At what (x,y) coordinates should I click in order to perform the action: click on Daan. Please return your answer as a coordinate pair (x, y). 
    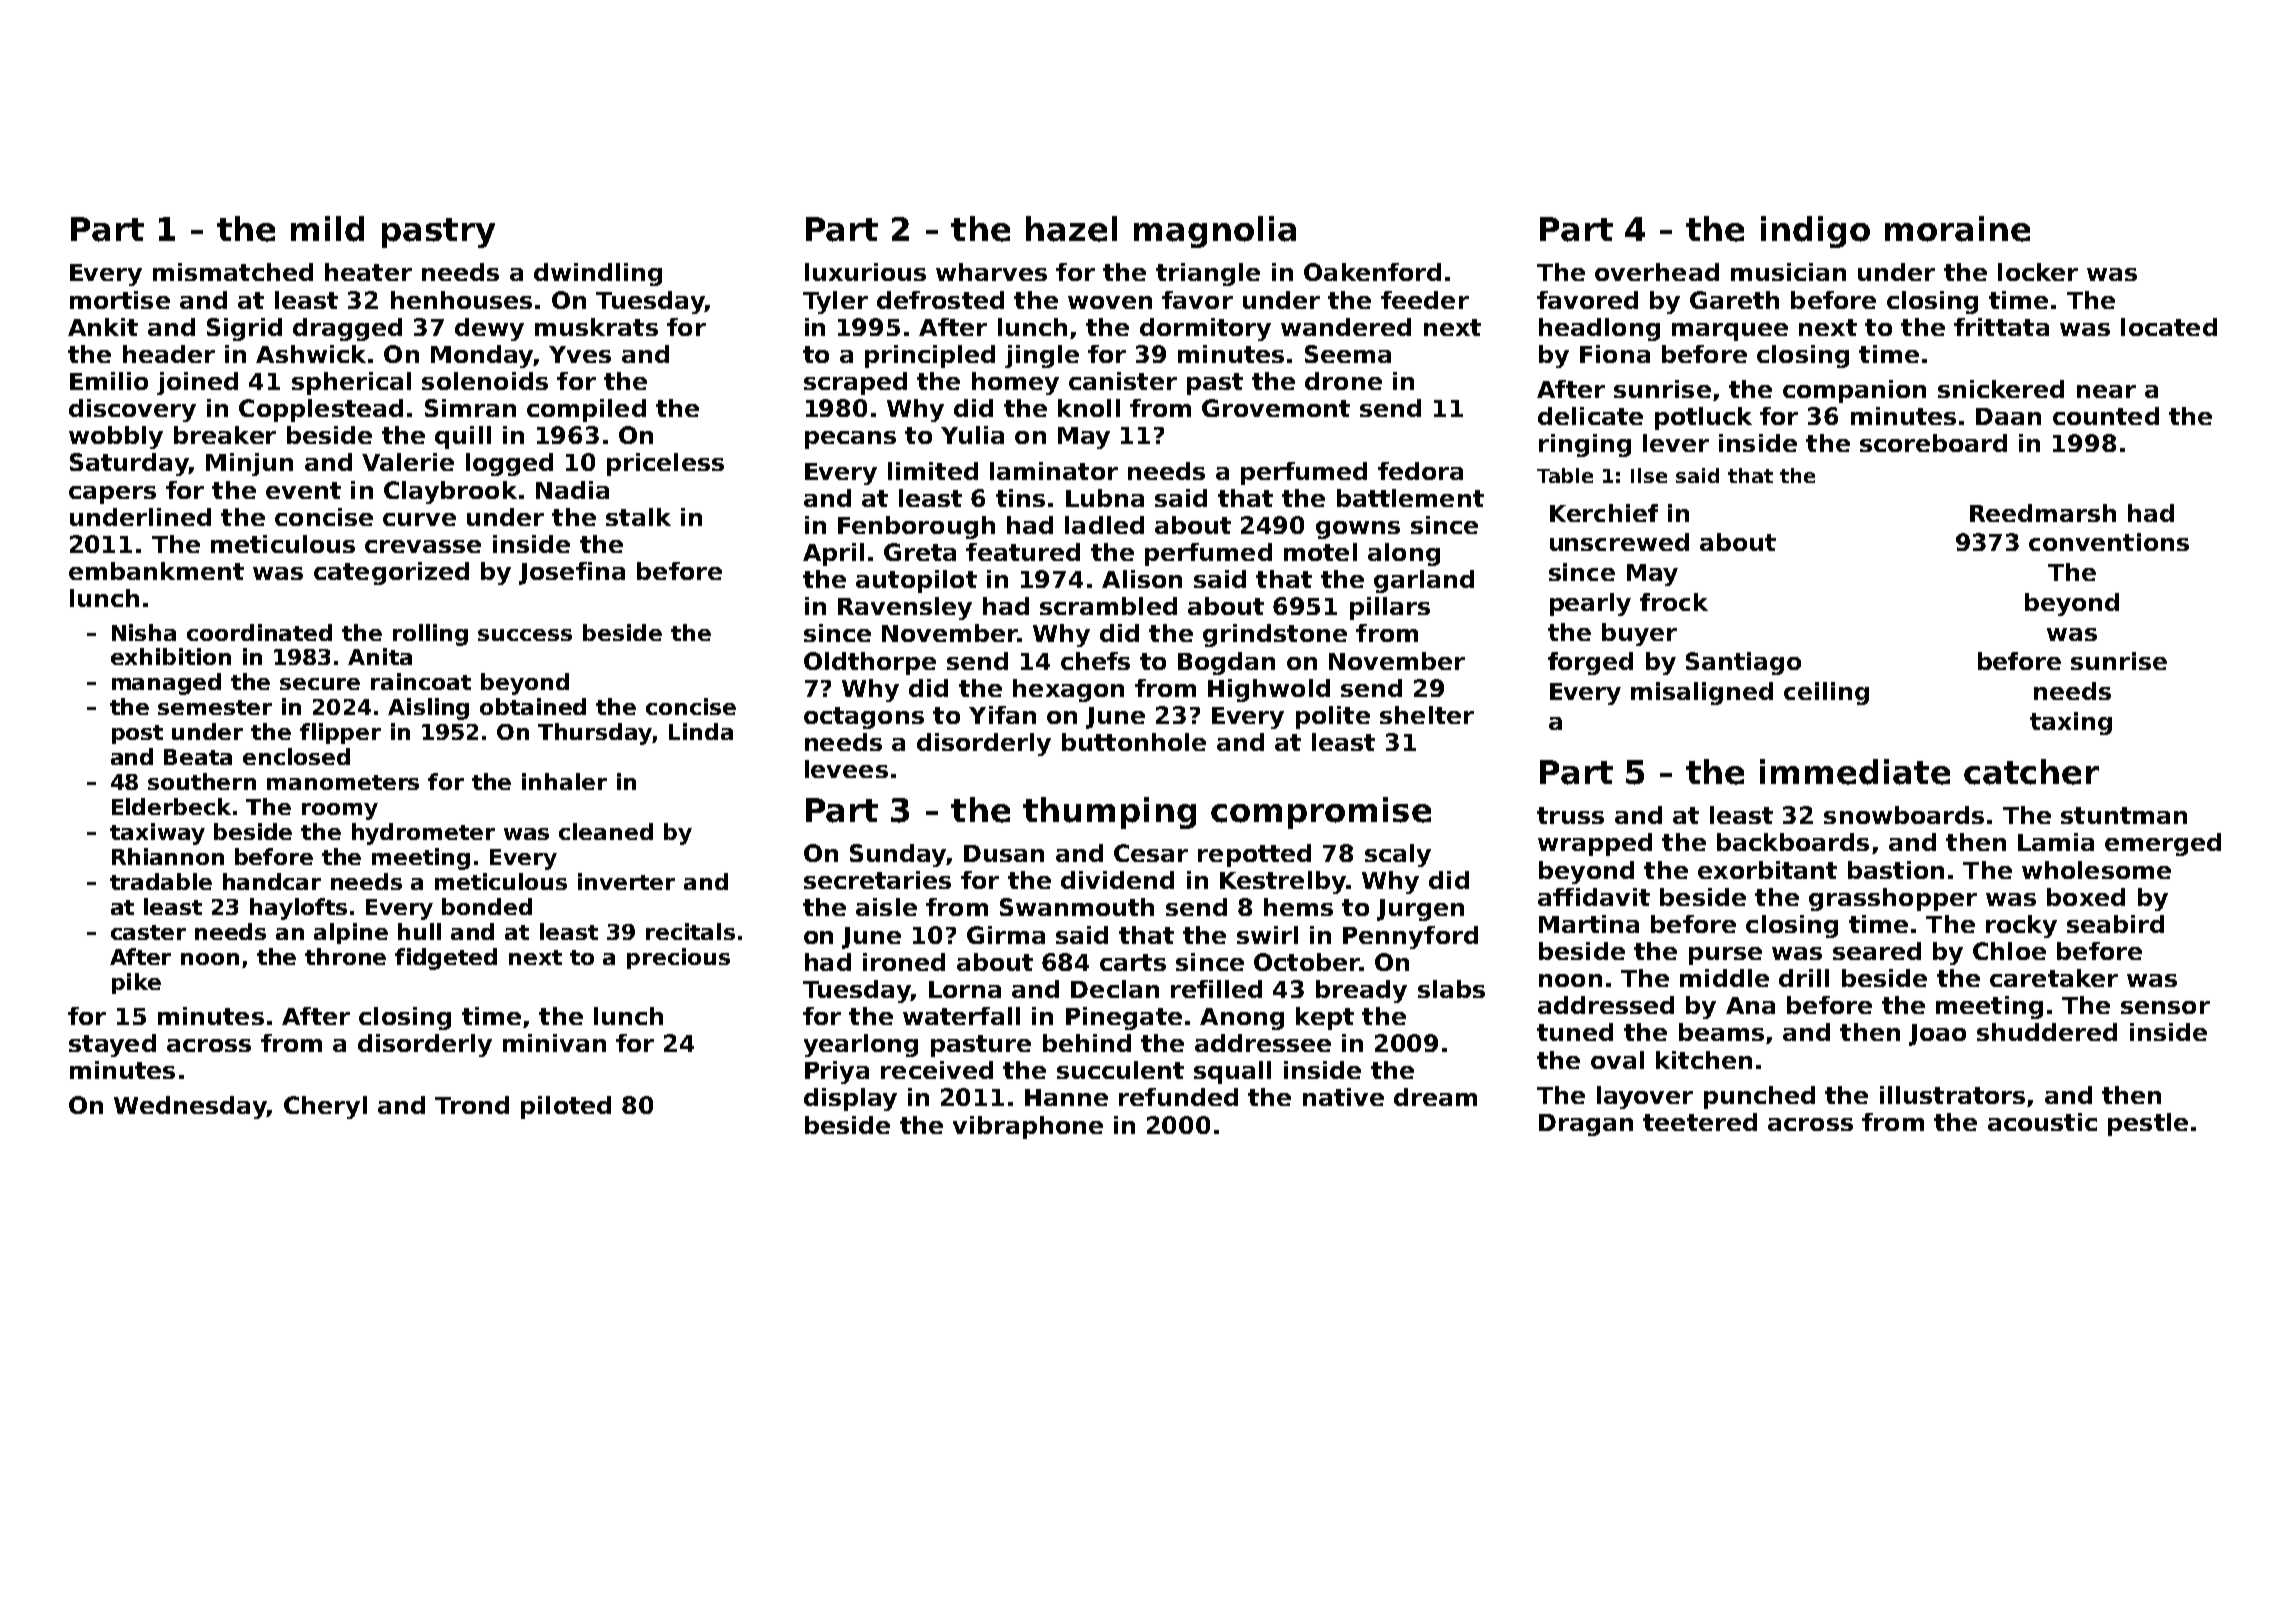
    Looking at the image, I should click on (2008, 416).
